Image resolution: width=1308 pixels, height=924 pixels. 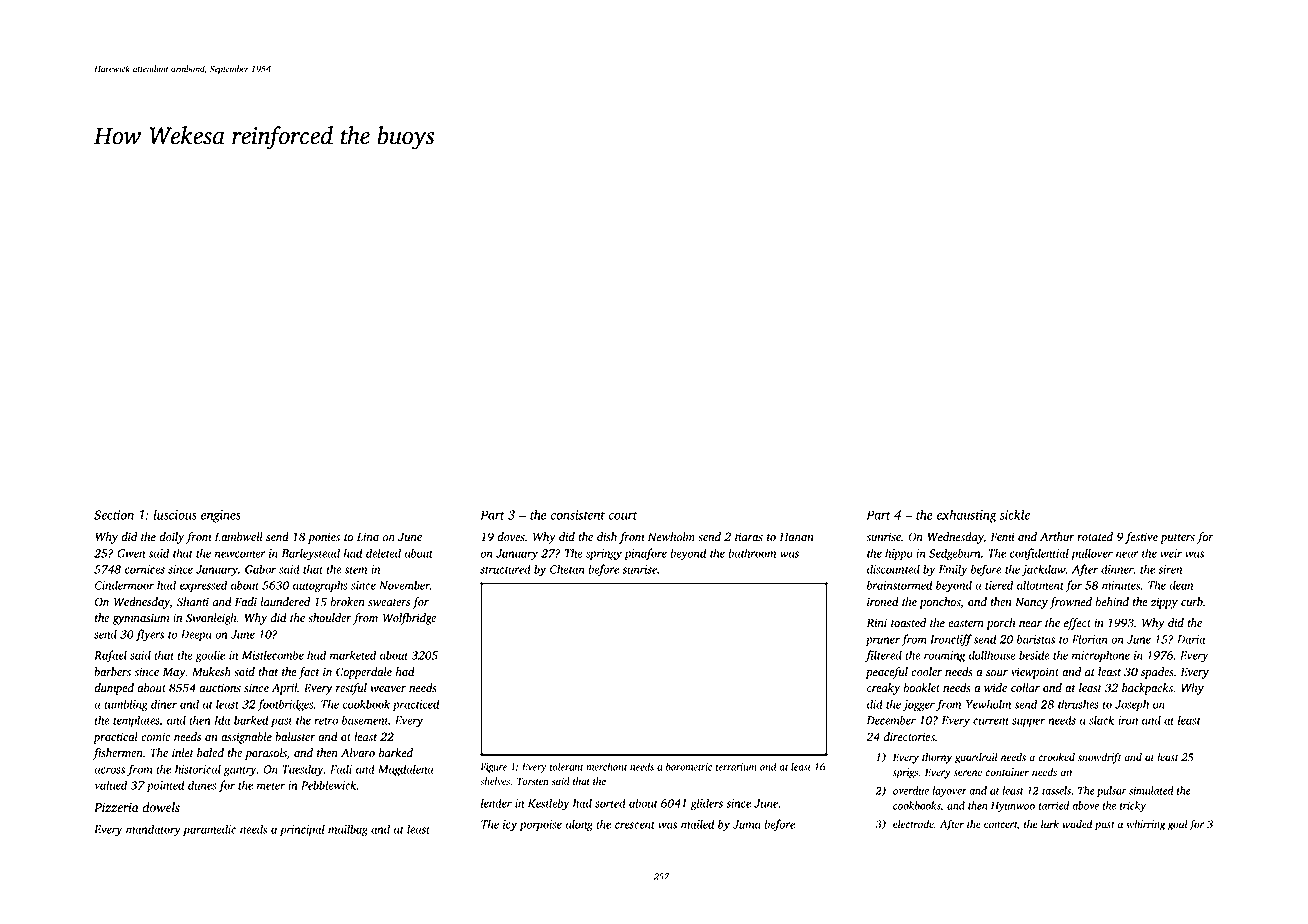 What do you see at coordinates (285, 602) in the page?
I see `laundered` at bounding box center [285, 602].
